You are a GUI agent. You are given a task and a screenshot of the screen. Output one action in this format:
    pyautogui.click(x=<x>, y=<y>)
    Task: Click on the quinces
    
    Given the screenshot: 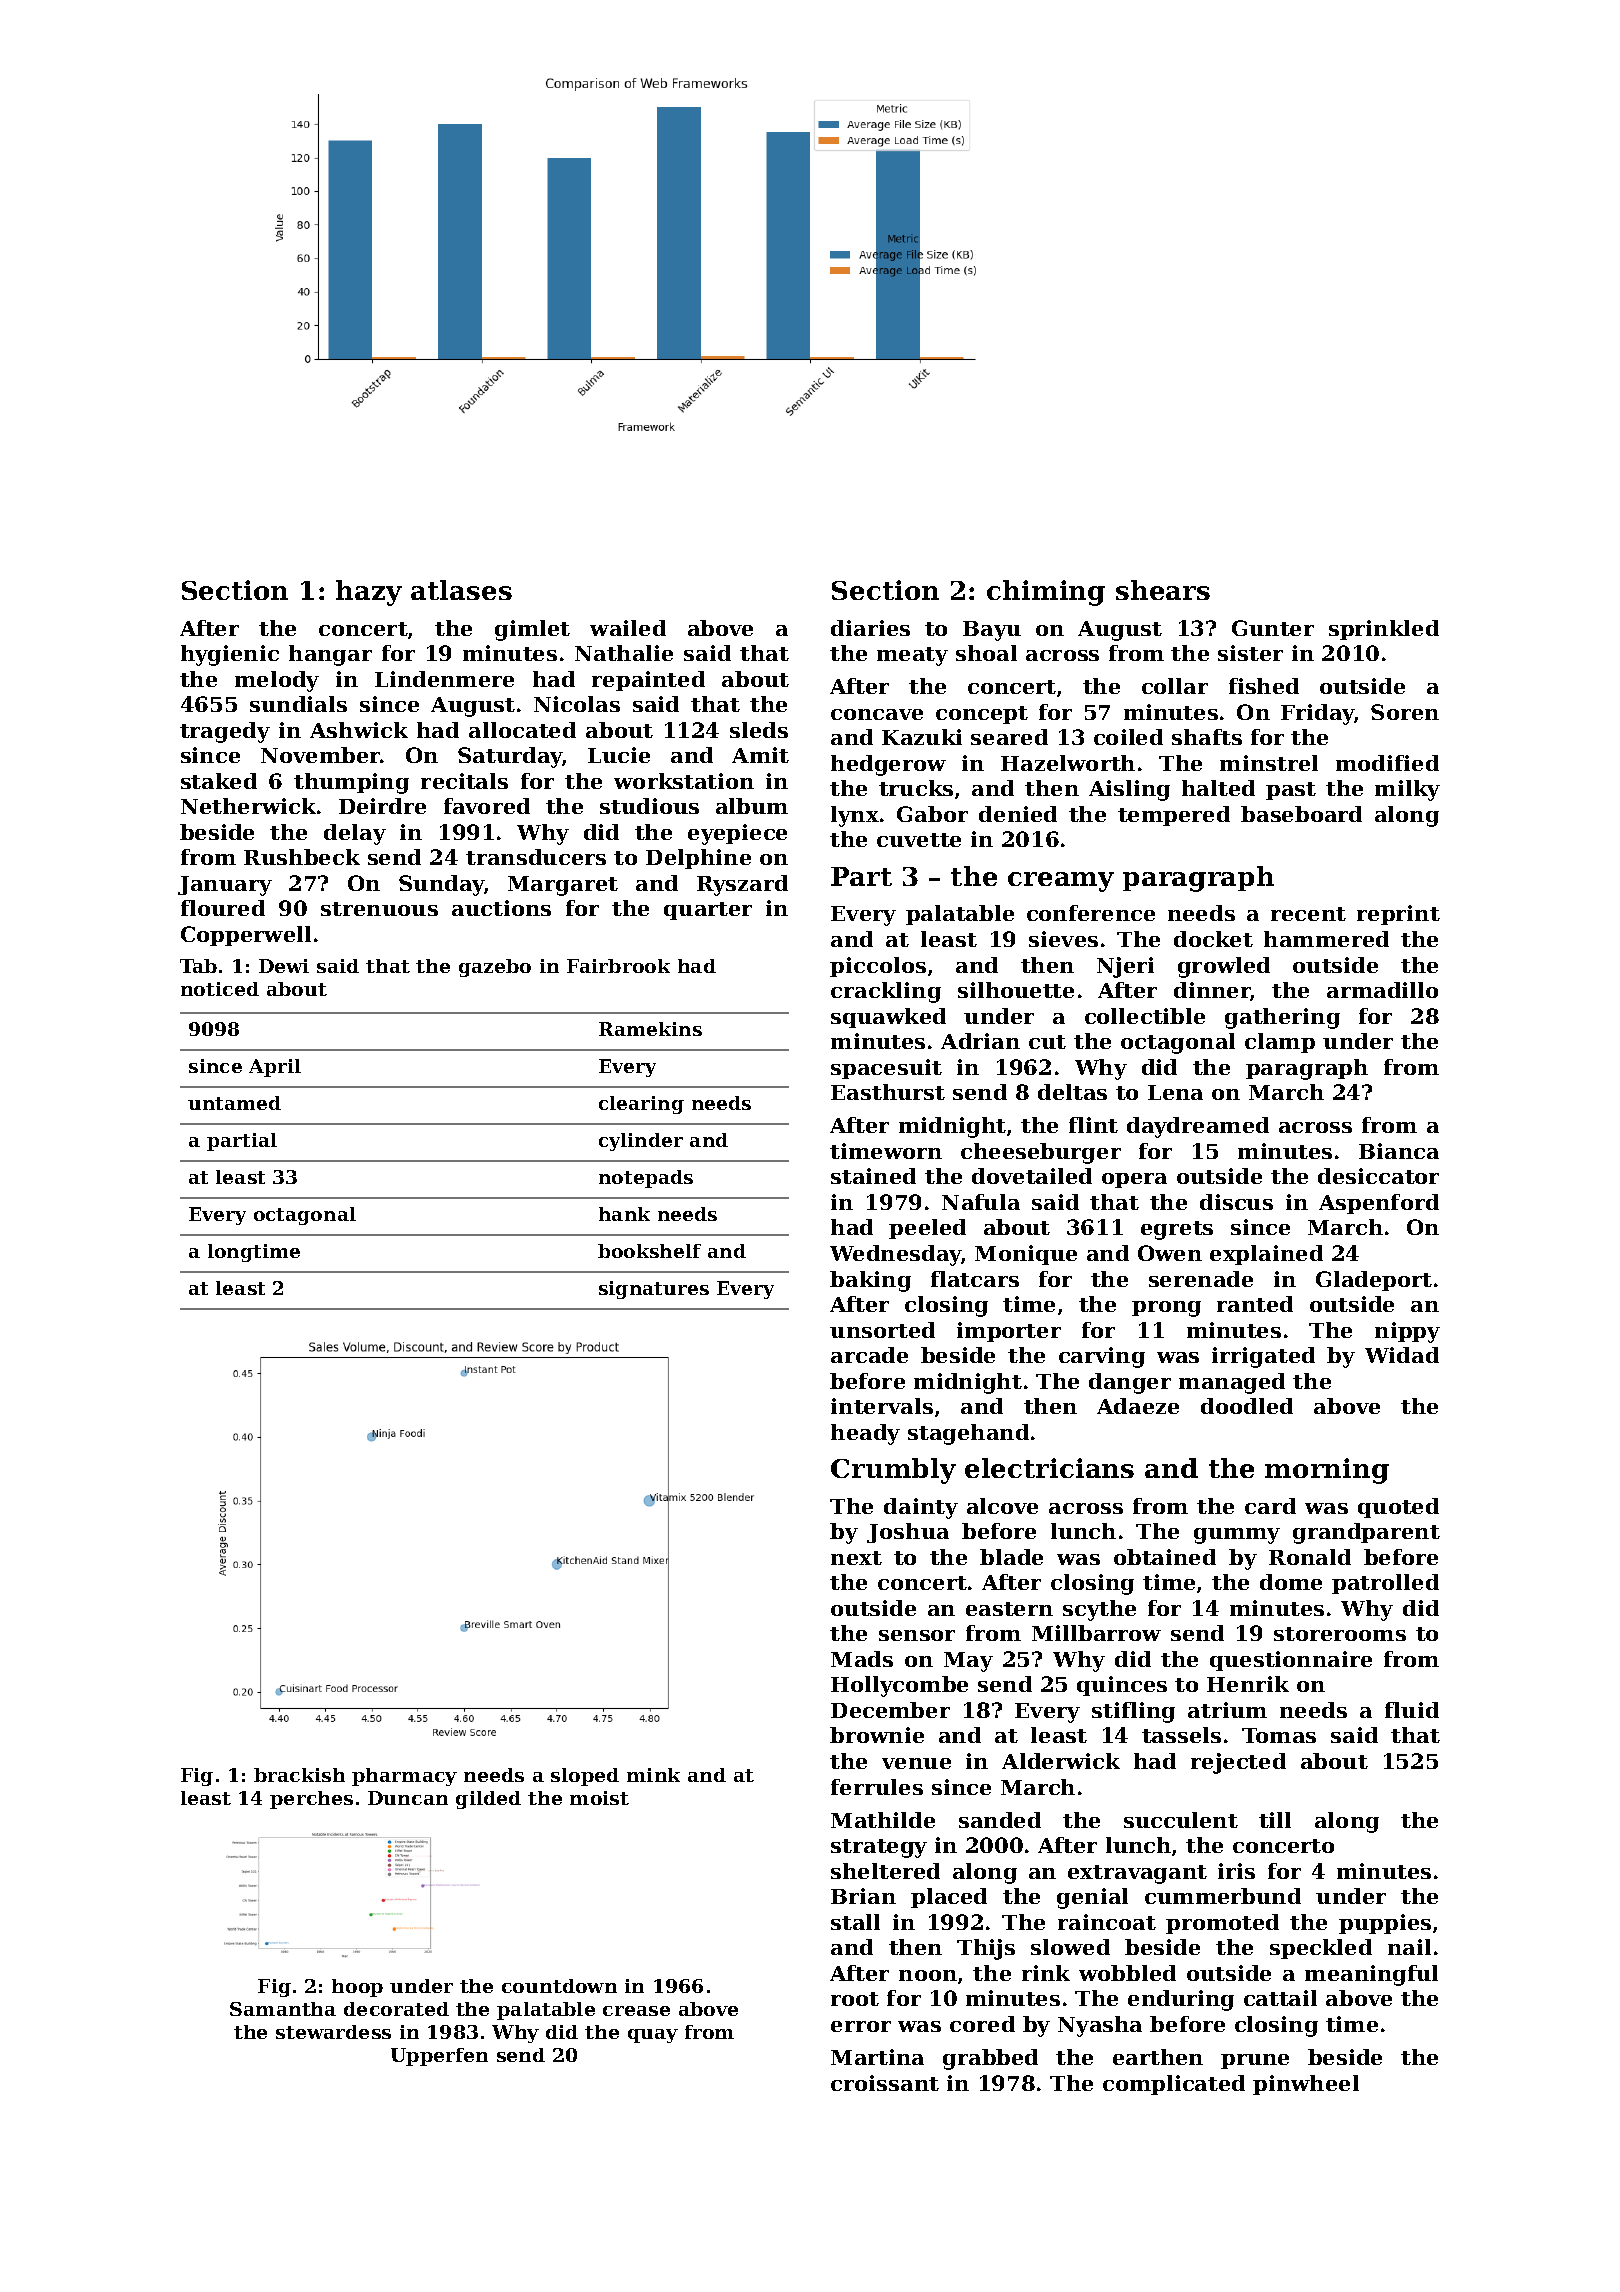 What is the action you would take?
    pyautogui.click(x=1122, y=1686)
